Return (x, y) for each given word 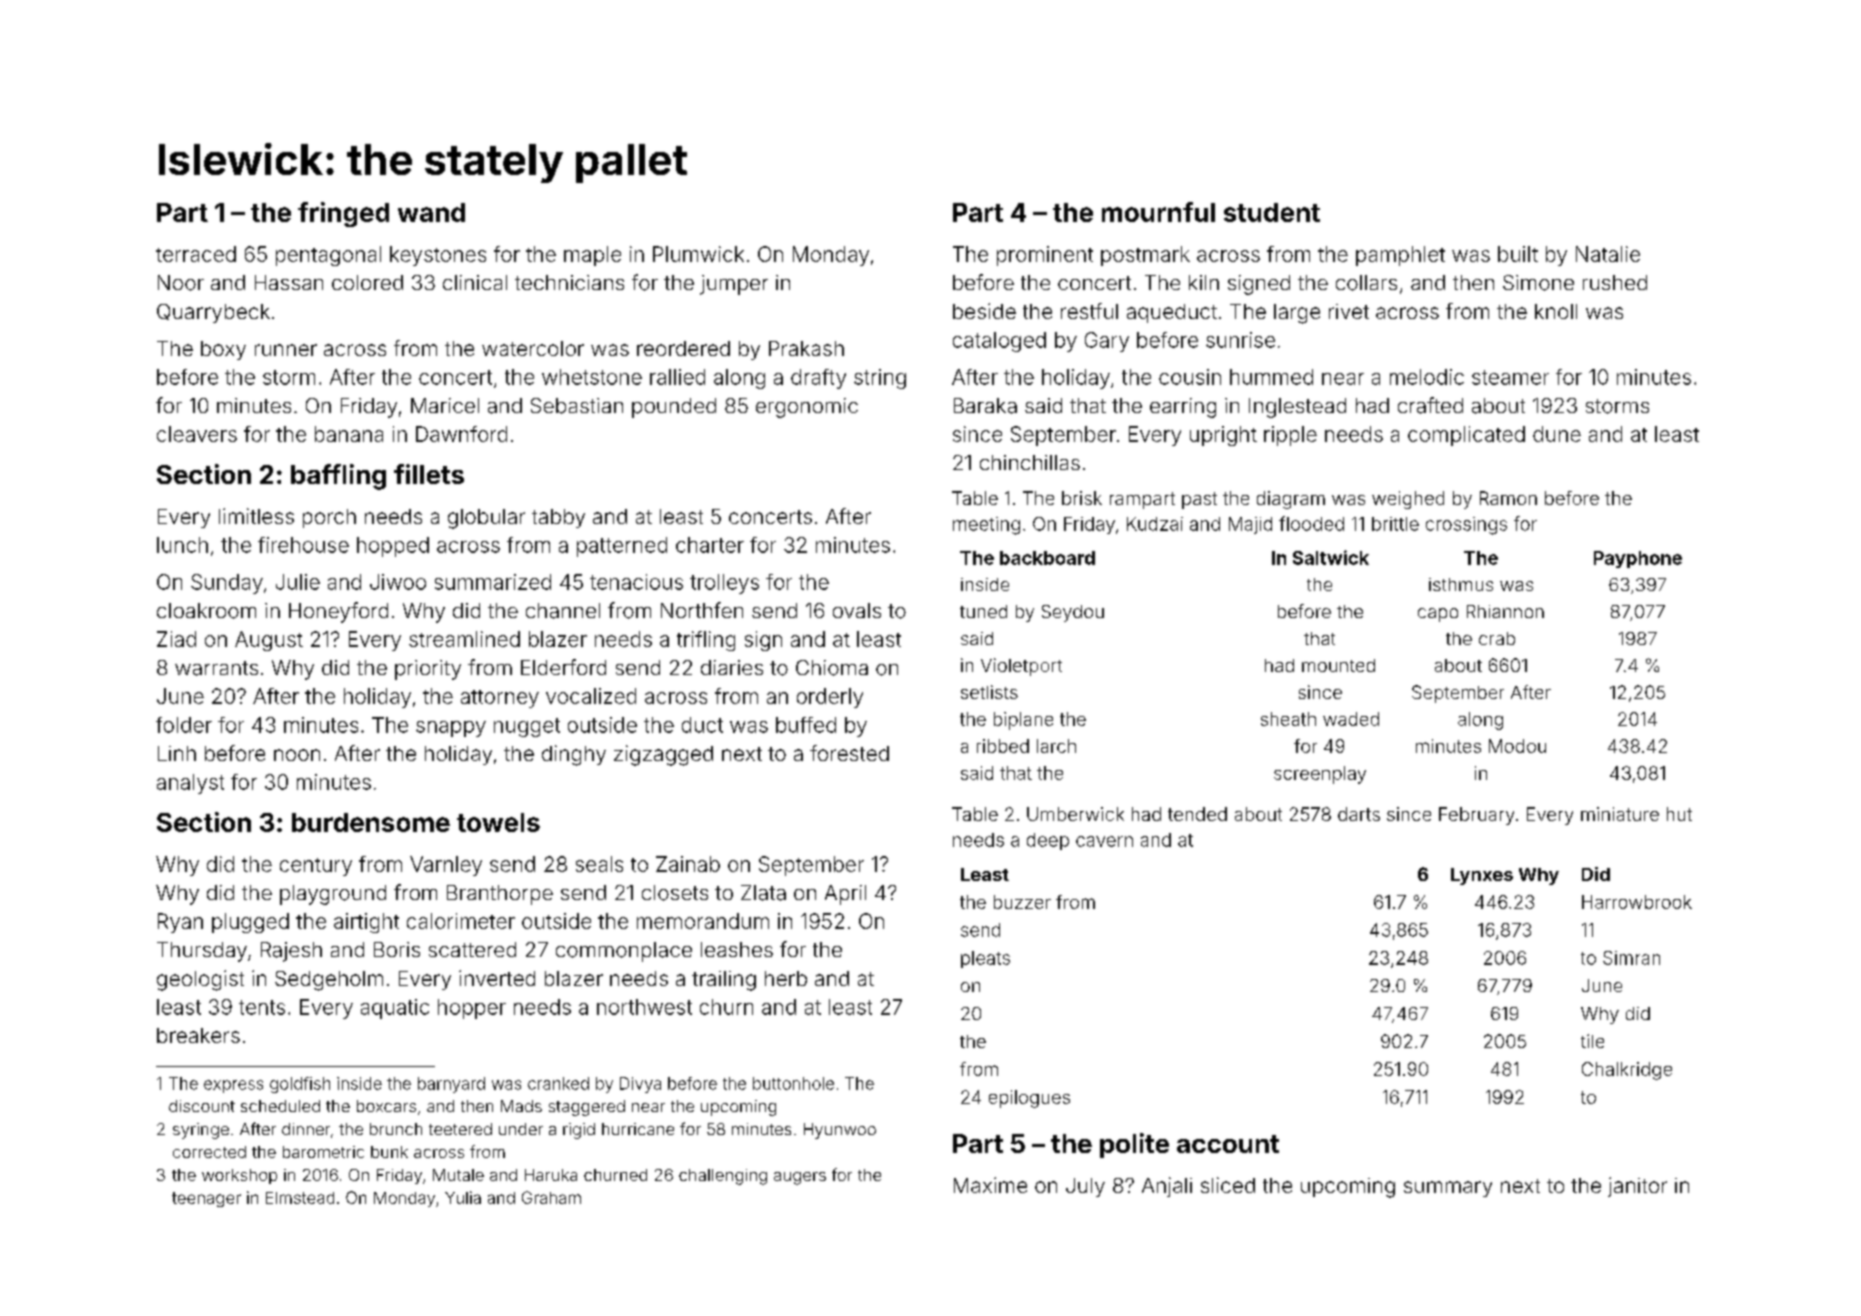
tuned (983, 611)
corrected (209, 1152)
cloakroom (206, 611)
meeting (986, 526)
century (316, 867)
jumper (734, 285)
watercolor (533, 348)
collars (1366, 283)
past (1199, 500)
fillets (429, 474)
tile (1592, 1041)
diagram (1291, 500)
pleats (985, 959)
